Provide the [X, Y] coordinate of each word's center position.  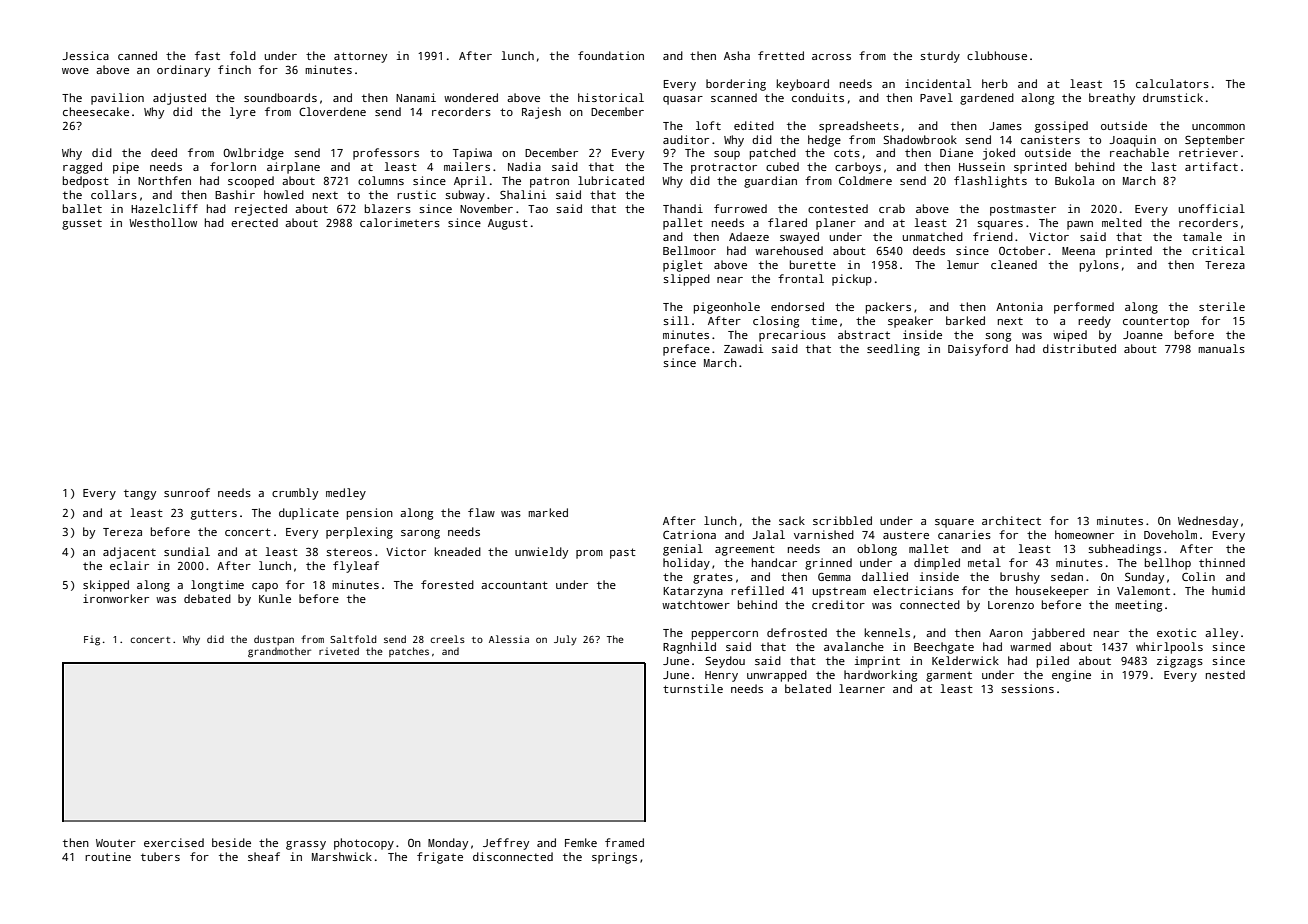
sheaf [264, 856]
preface [686, 350]
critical [1218, 250]
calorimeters [400, 222]
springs [614, 858]
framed [624, 842]
